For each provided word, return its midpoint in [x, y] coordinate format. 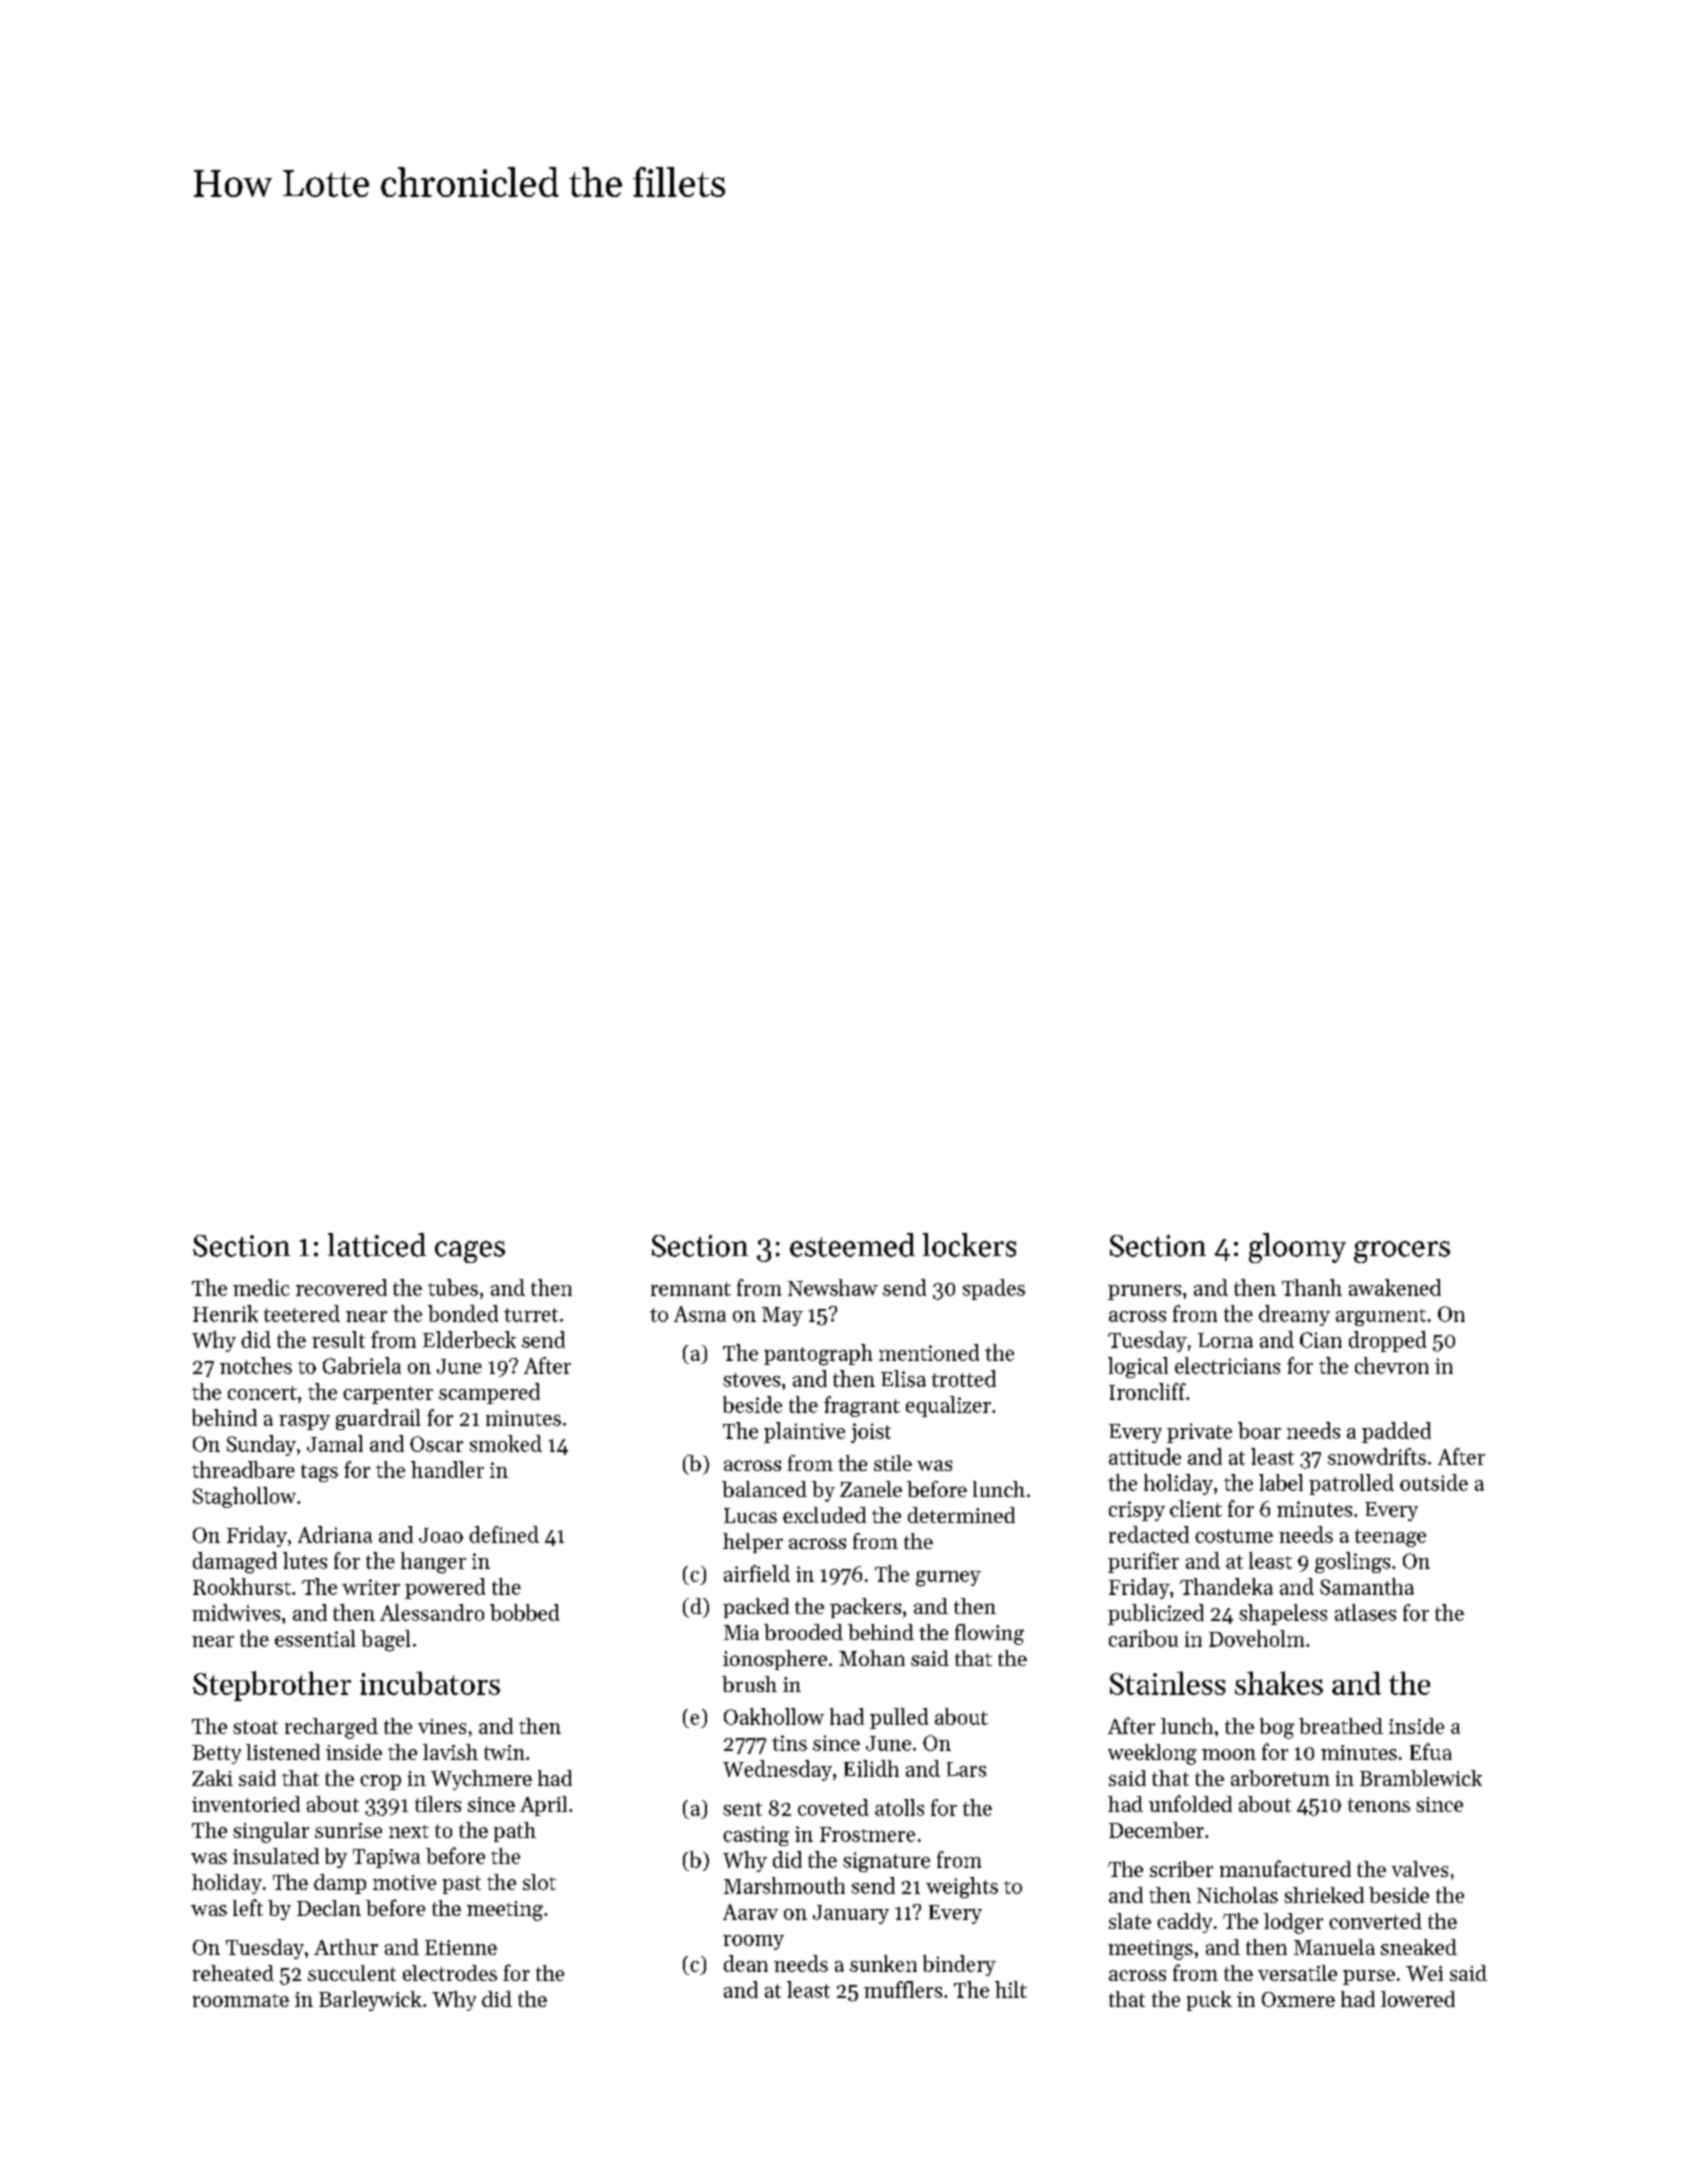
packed [756, 1608]
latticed [377, 1245]
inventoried [246, 1804]
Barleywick [370, 2001]
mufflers [903, 1989]
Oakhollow [774, 1716]
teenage [1390, 1538]
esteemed [852, 1245]
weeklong [1152, 1754]
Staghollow [244, 1497]
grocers [1402, 1252]
